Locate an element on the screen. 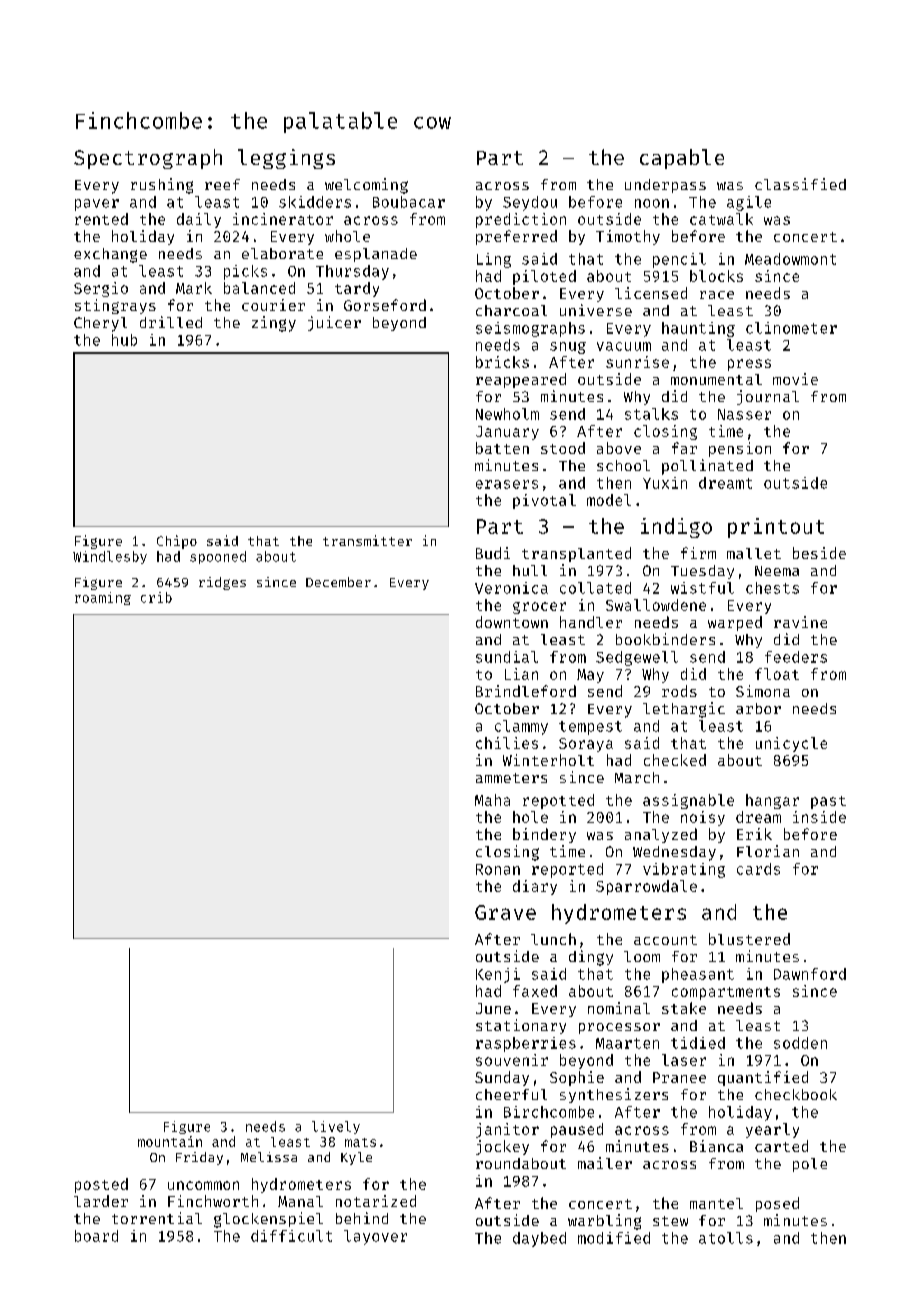 The height and width of the screenshot is (1308, 924). mountain is located at coordinates (170, 1141).
